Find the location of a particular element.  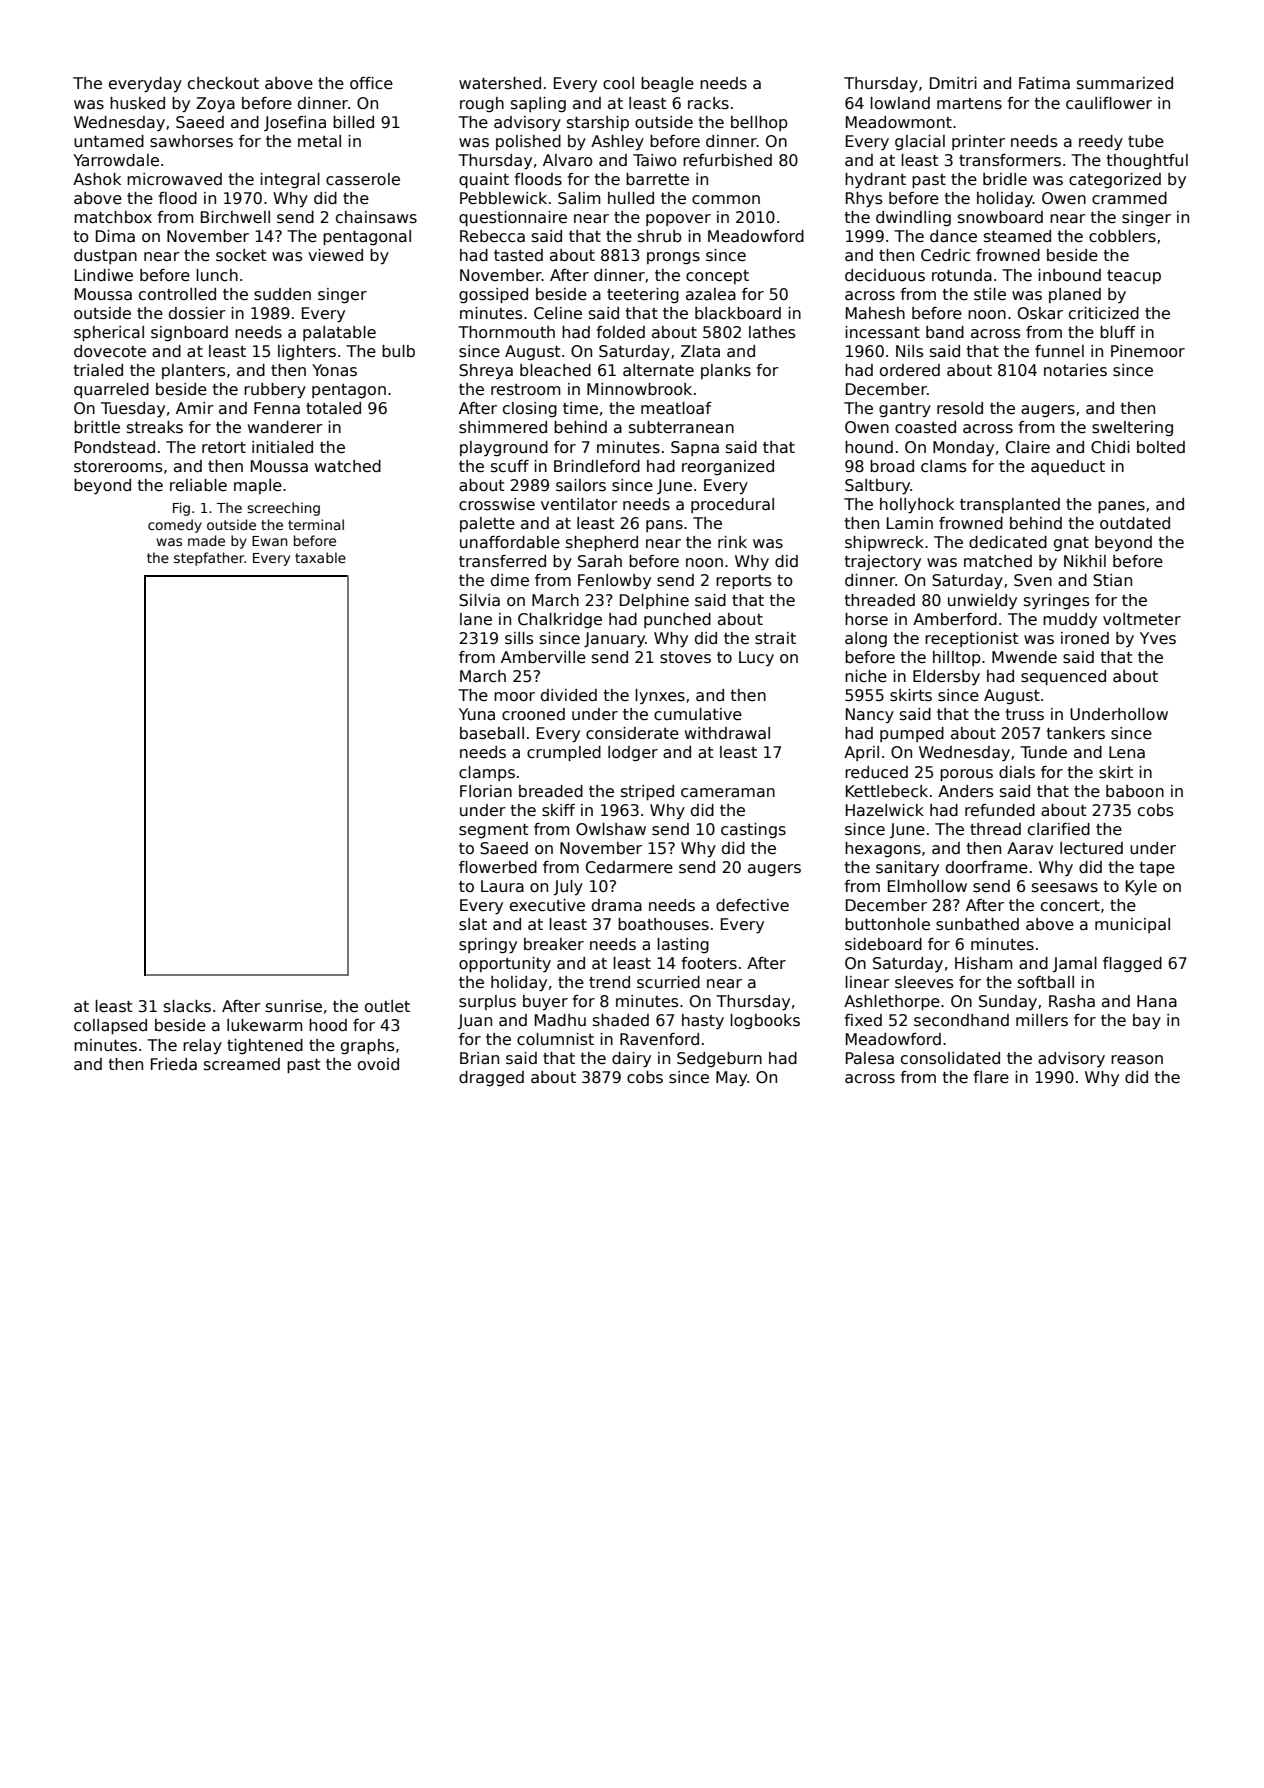

striped is located at coordinates (647, 792).
